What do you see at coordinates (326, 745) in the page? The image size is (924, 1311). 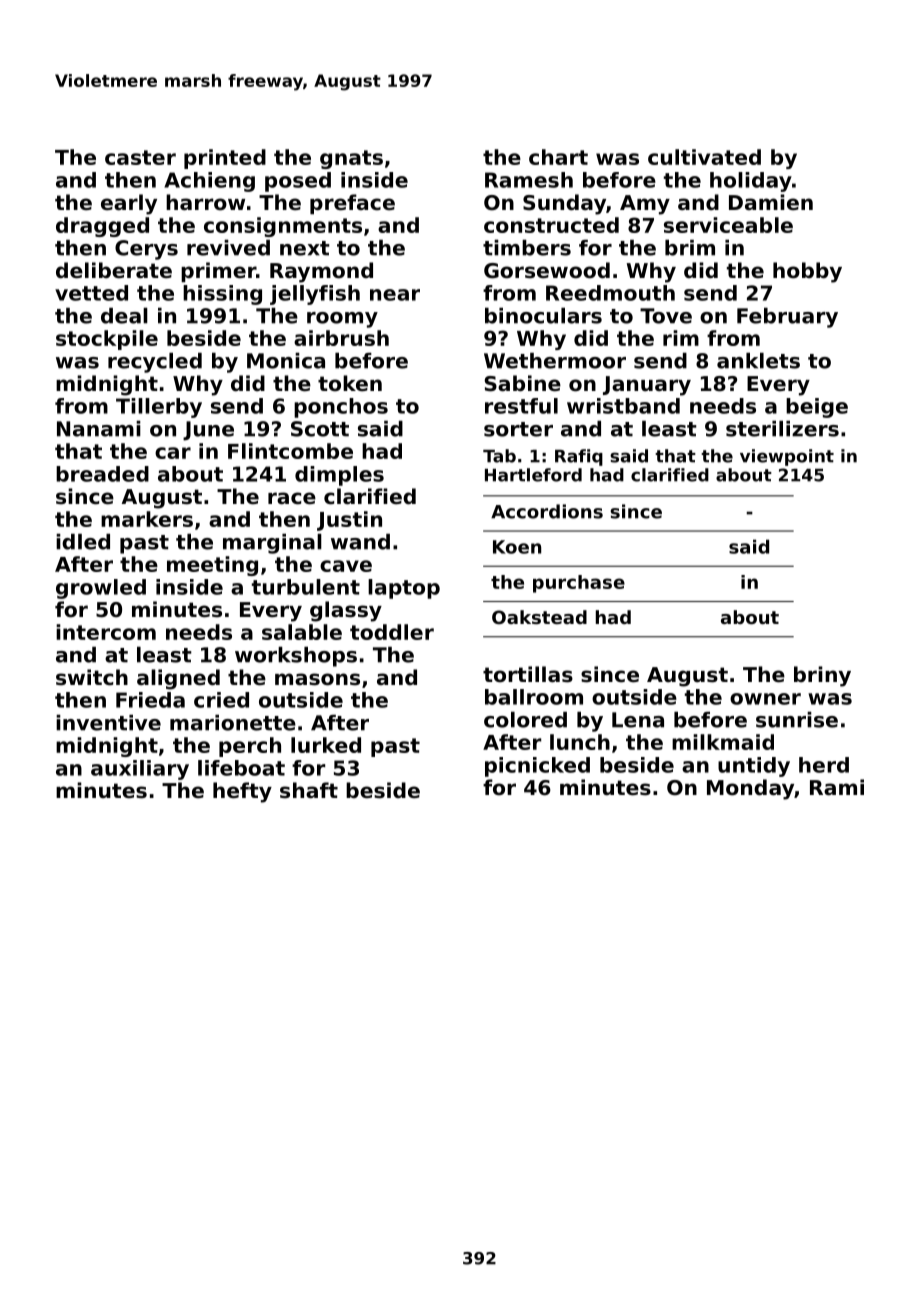 I see `lurked` at bounding box center [326, 745].
